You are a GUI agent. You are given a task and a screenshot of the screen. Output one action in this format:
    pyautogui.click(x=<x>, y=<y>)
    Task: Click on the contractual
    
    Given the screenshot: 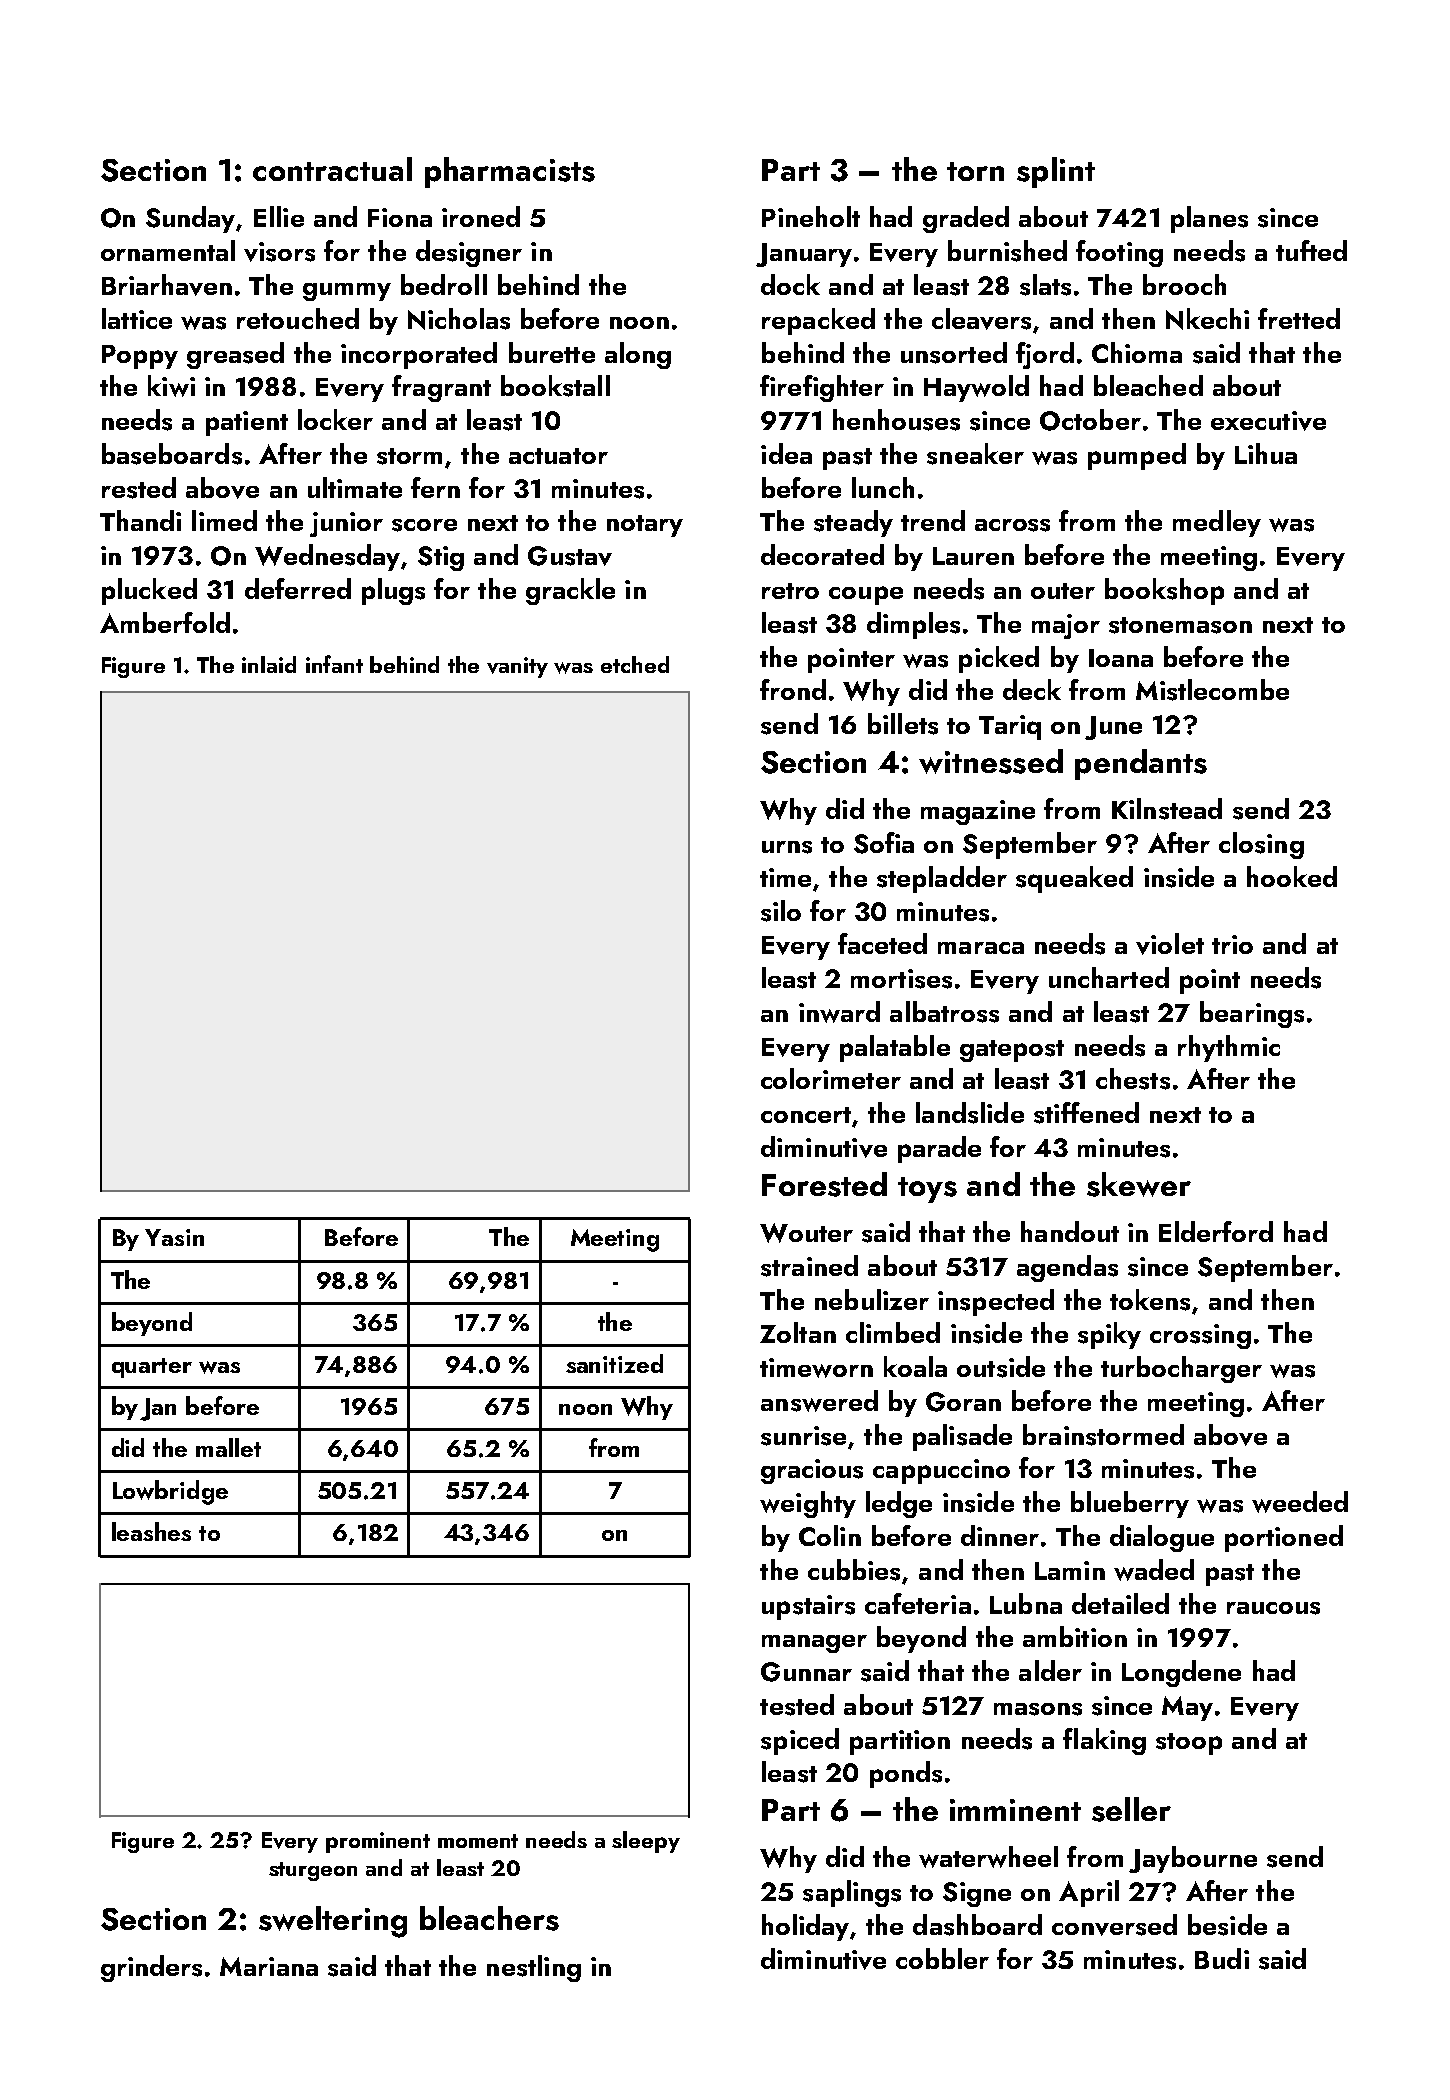 What is the action you would take?
    pyautogui.click(x=332, y=169)
